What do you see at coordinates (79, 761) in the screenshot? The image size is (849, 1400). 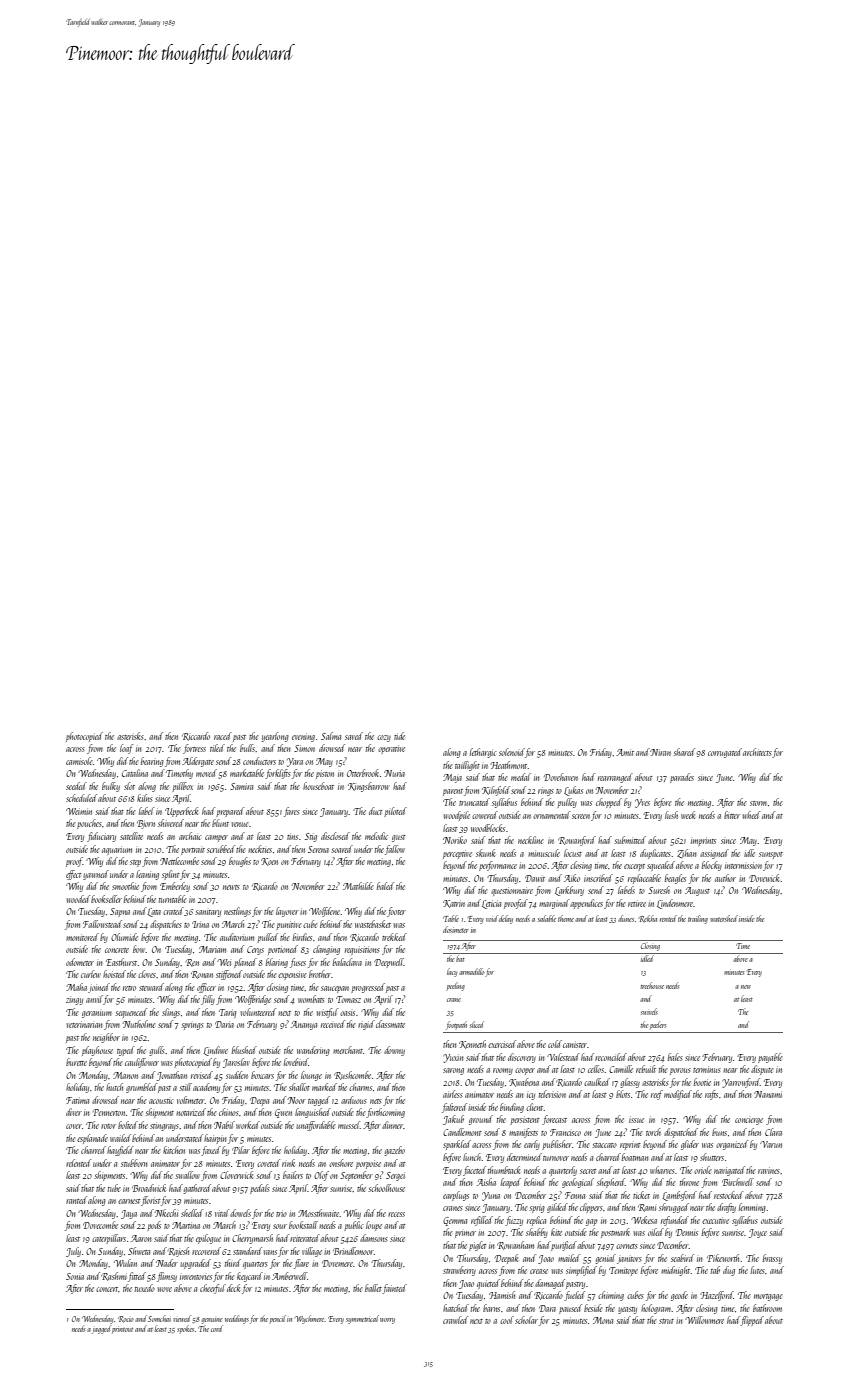 I see `camisole` at bounding box center [79, 761].
